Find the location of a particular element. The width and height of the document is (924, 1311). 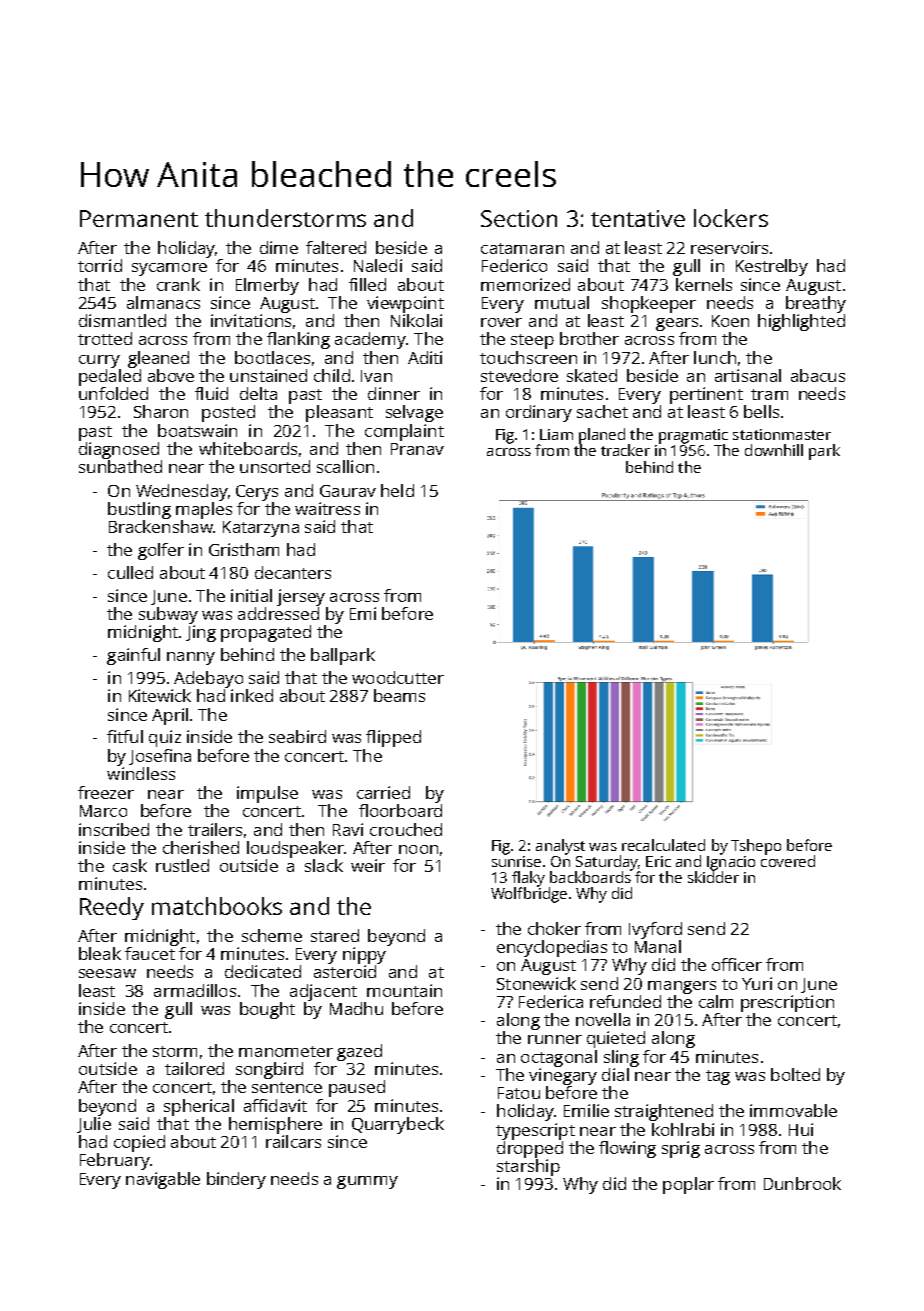

Section is located at coordinates (519, 218).
